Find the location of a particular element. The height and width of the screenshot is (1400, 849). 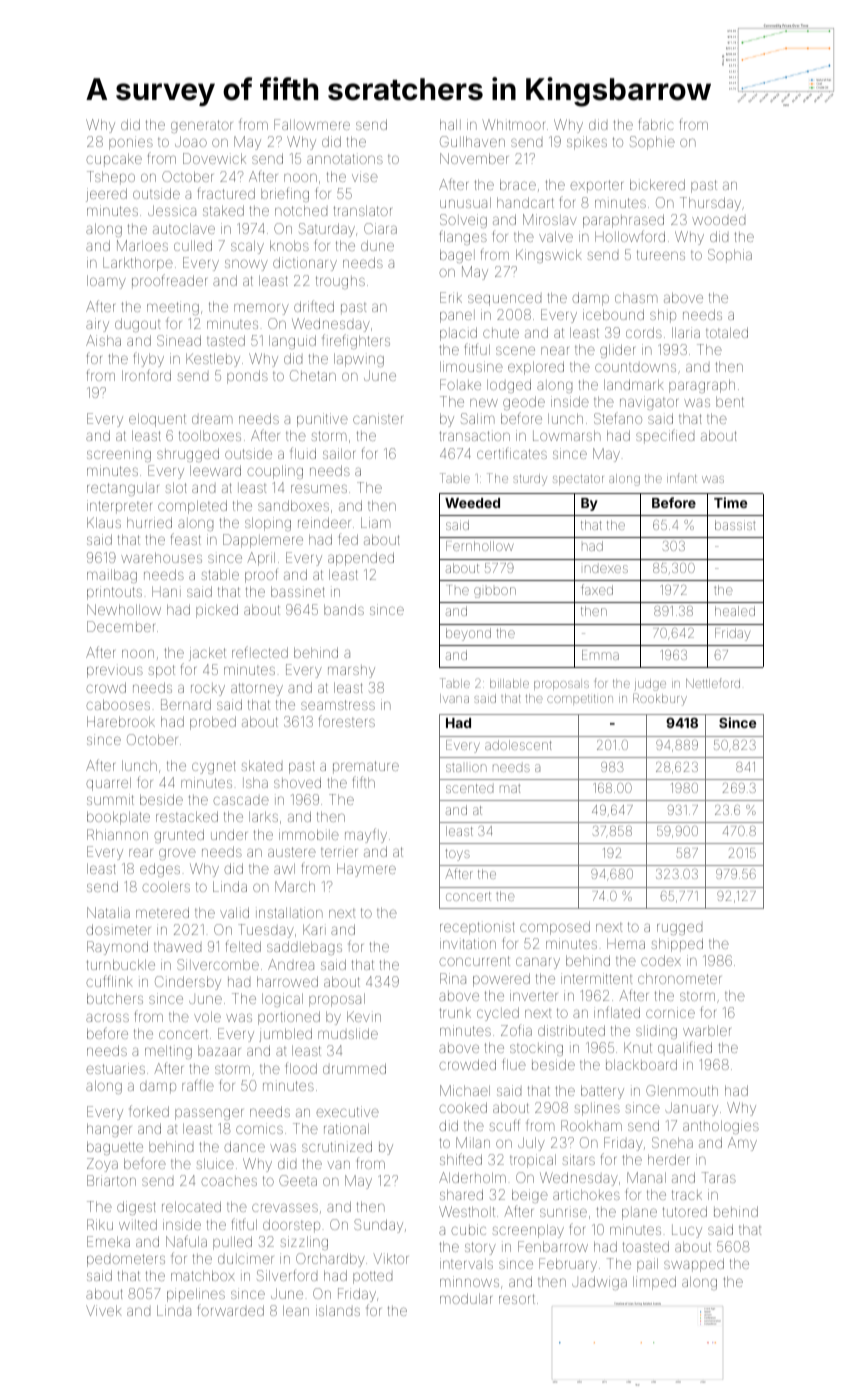

inverter is located at coordinates (534, 995).
